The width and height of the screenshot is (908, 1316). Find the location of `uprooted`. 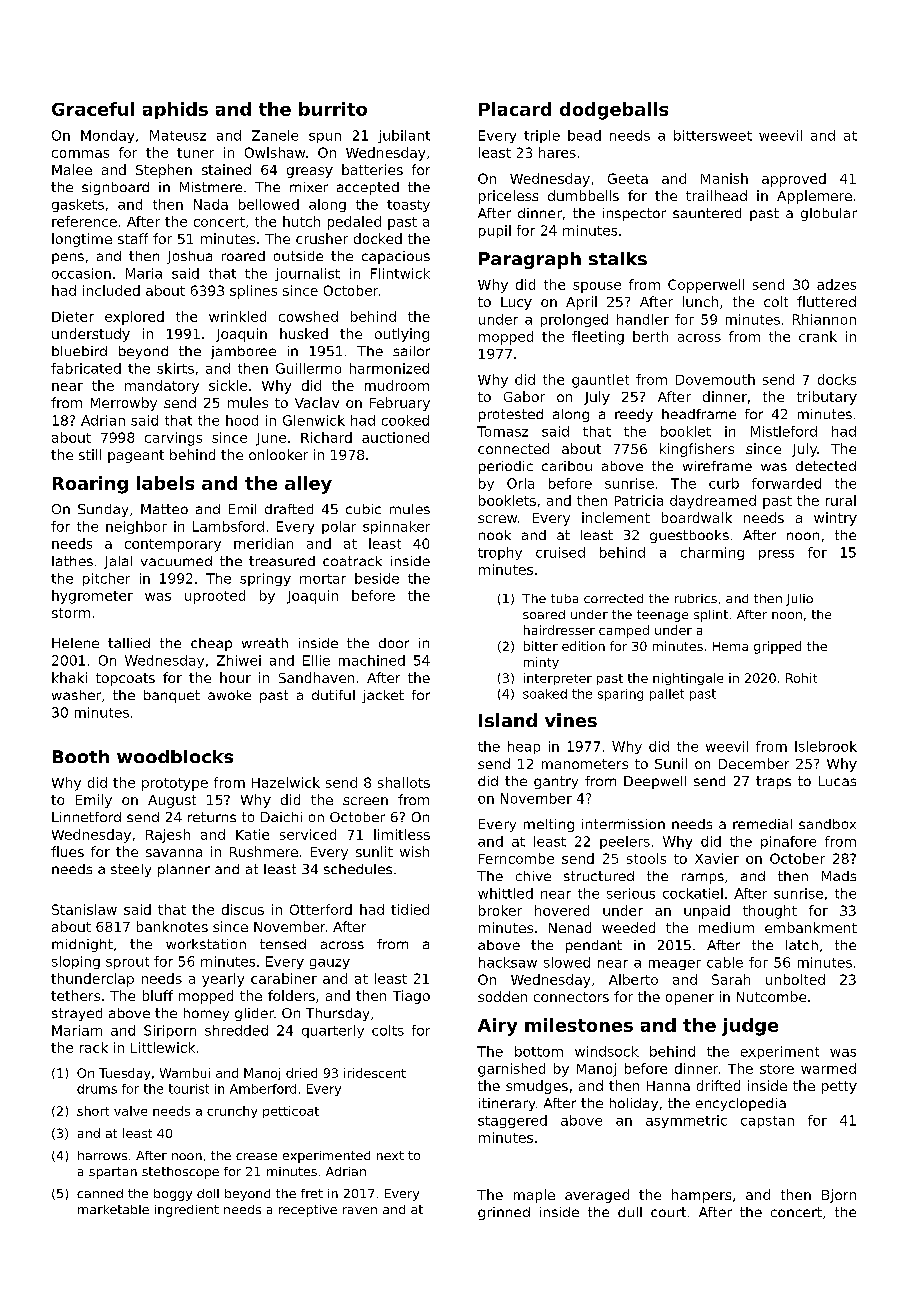

uprooted is located at coordinates (215, 597).
